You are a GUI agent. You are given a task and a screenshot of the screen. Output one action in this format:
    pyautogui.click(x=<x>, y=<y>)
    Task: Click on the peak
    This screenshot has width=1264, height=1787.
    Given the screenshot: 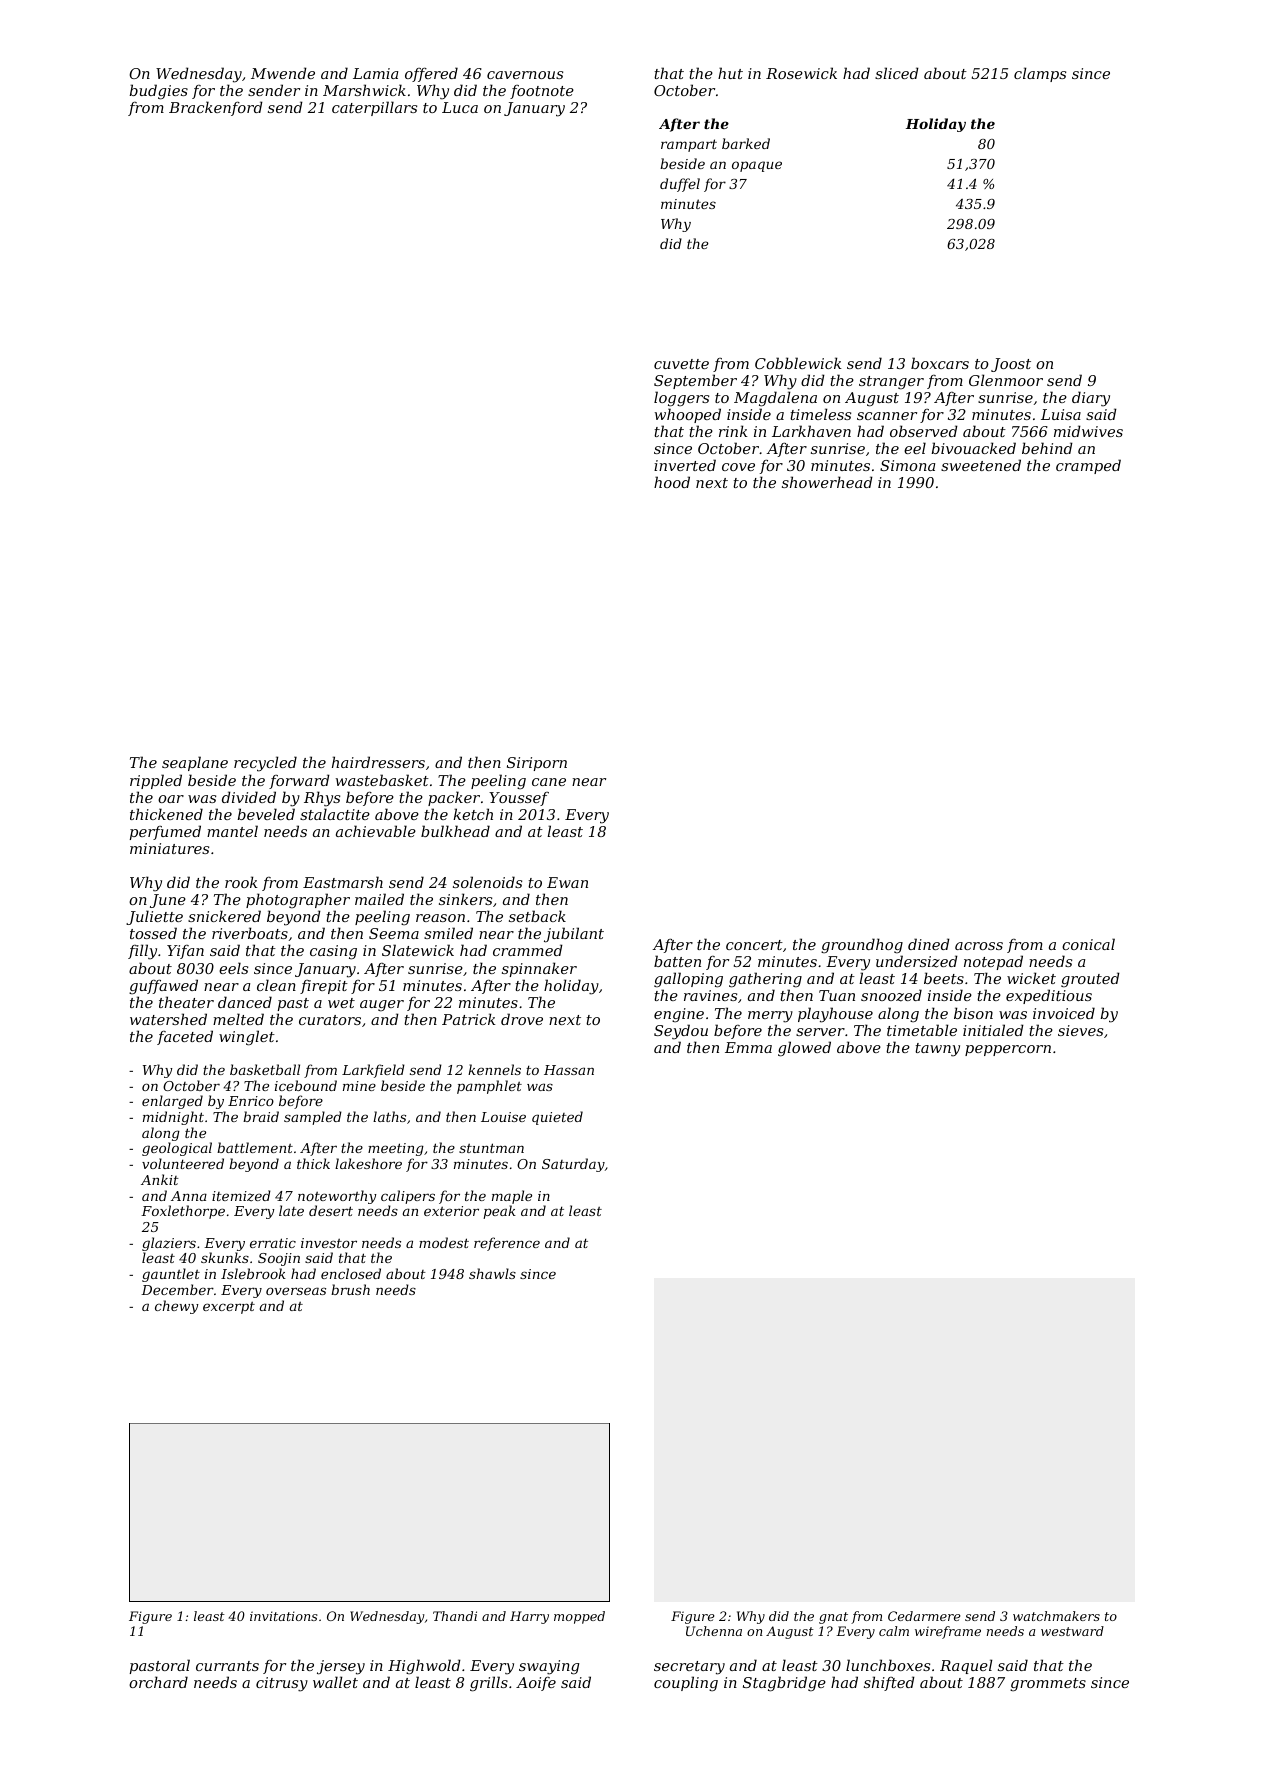 What is the action you would take?
    pyautogui.click(x=499, y=1212)
